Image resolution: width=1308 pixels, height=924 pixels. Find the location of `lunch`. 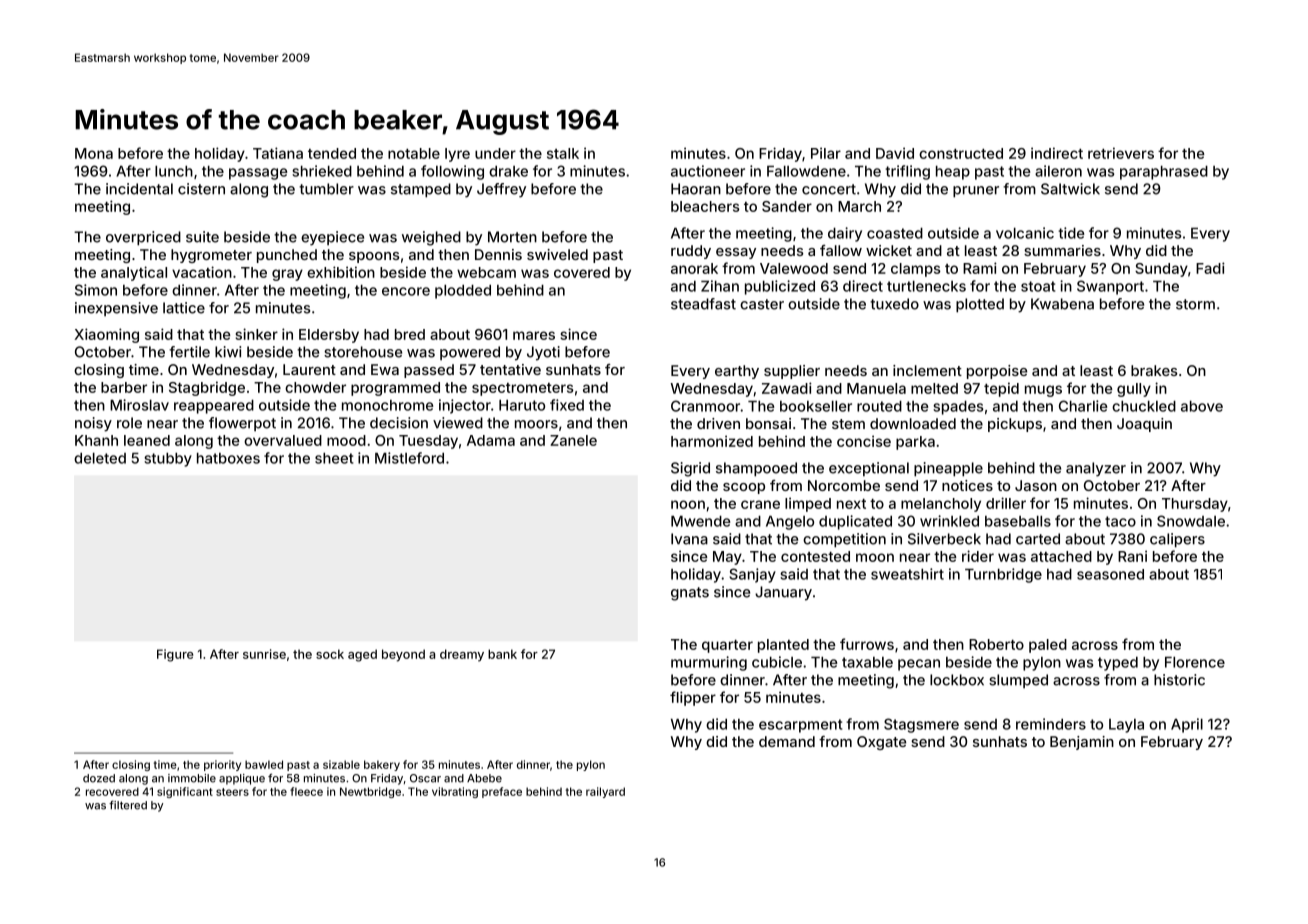

lunch is located at coordinates (174, 171).
